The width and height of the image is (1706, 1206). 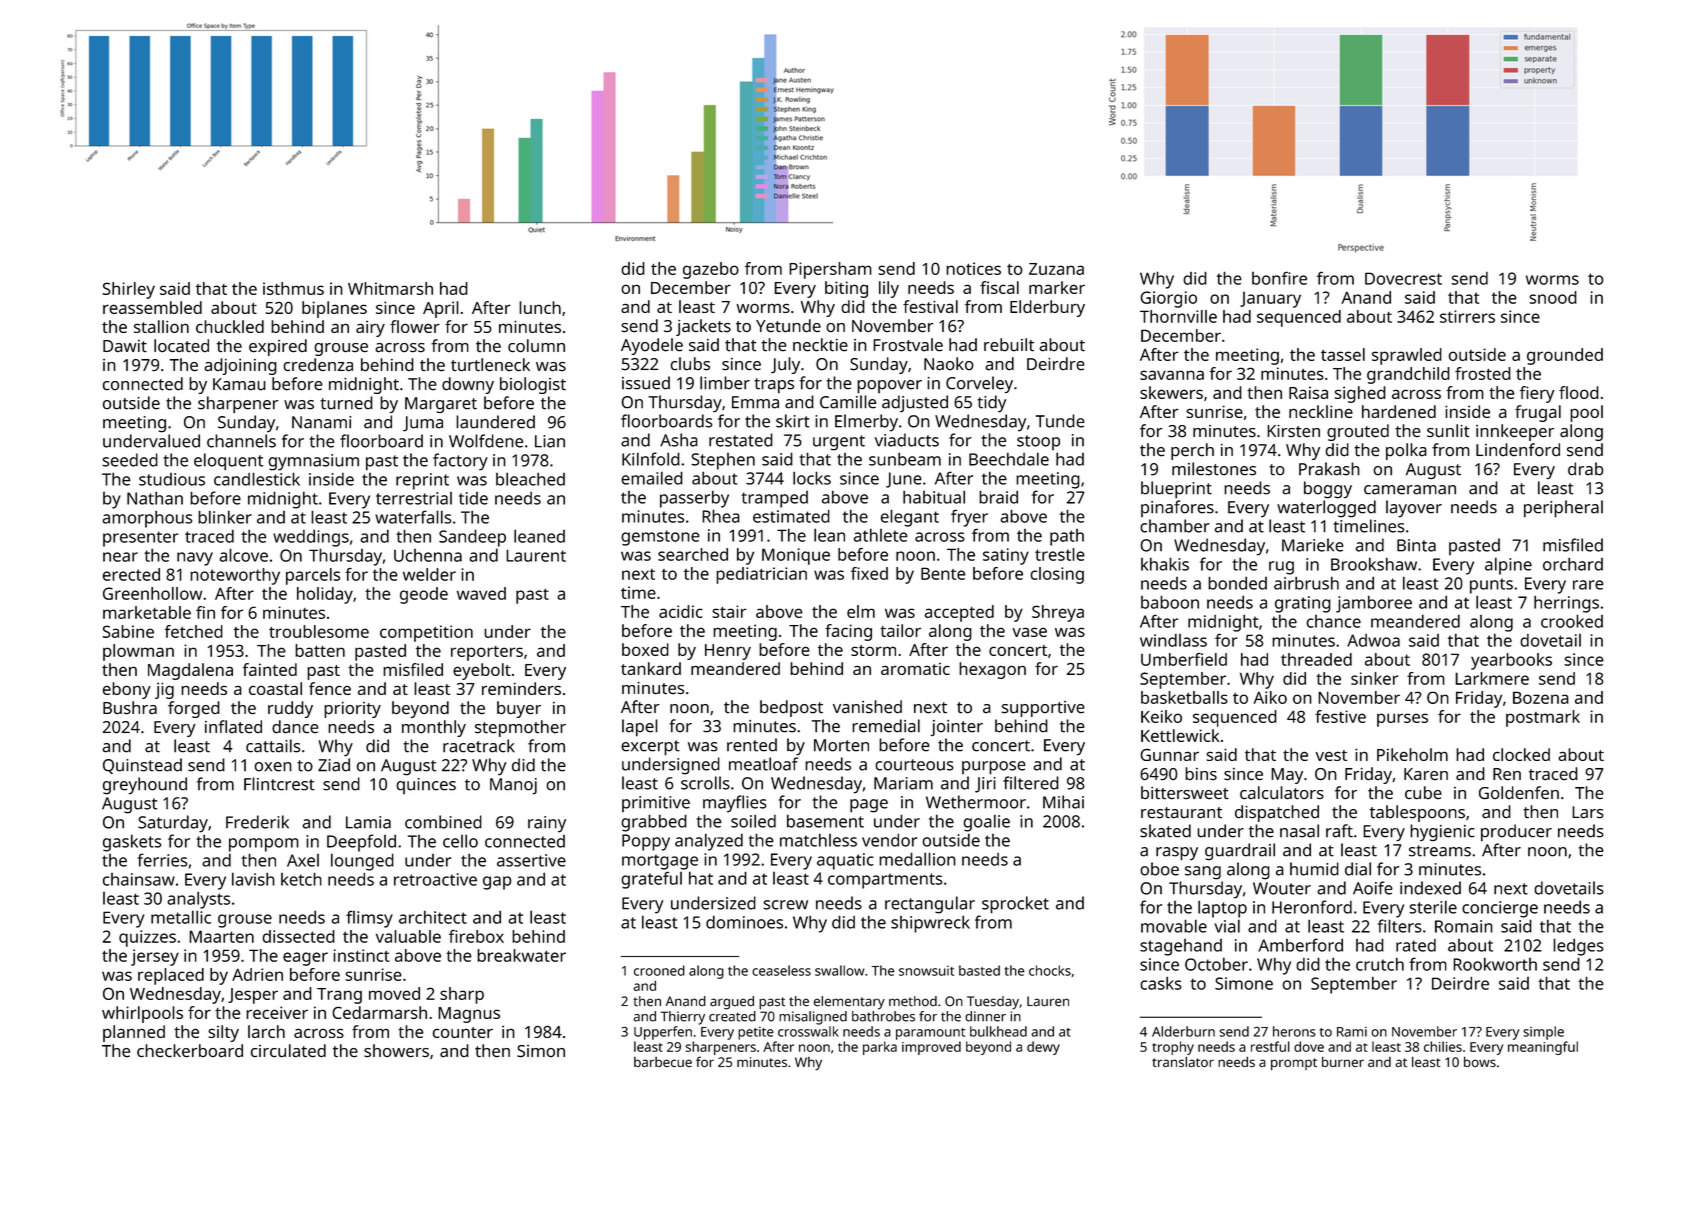 I want to click on perch, so click(x=1192, y=451).
